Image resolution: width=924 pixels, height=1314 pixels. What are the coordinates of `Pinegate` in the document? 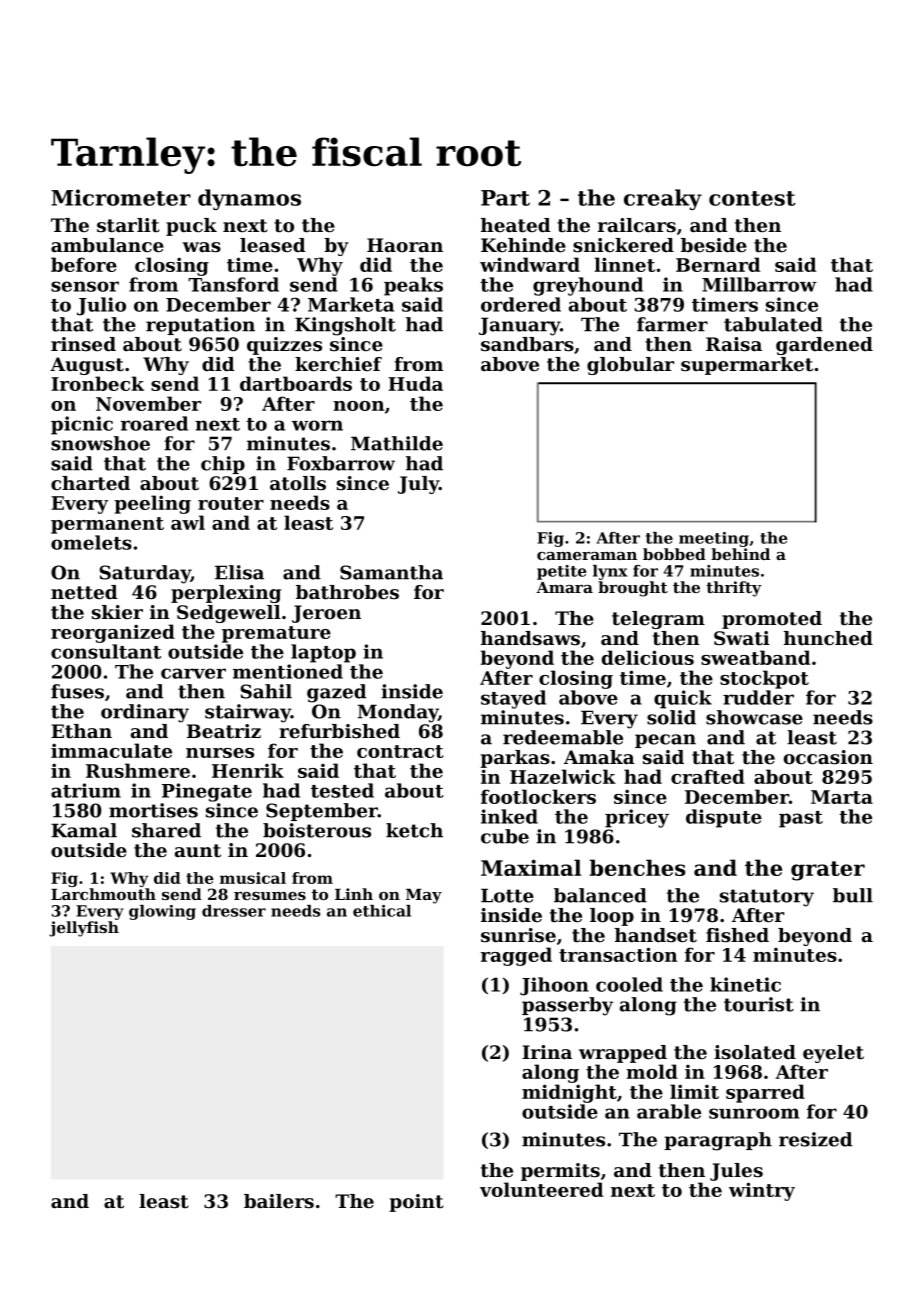 It's located at (207, 792).
